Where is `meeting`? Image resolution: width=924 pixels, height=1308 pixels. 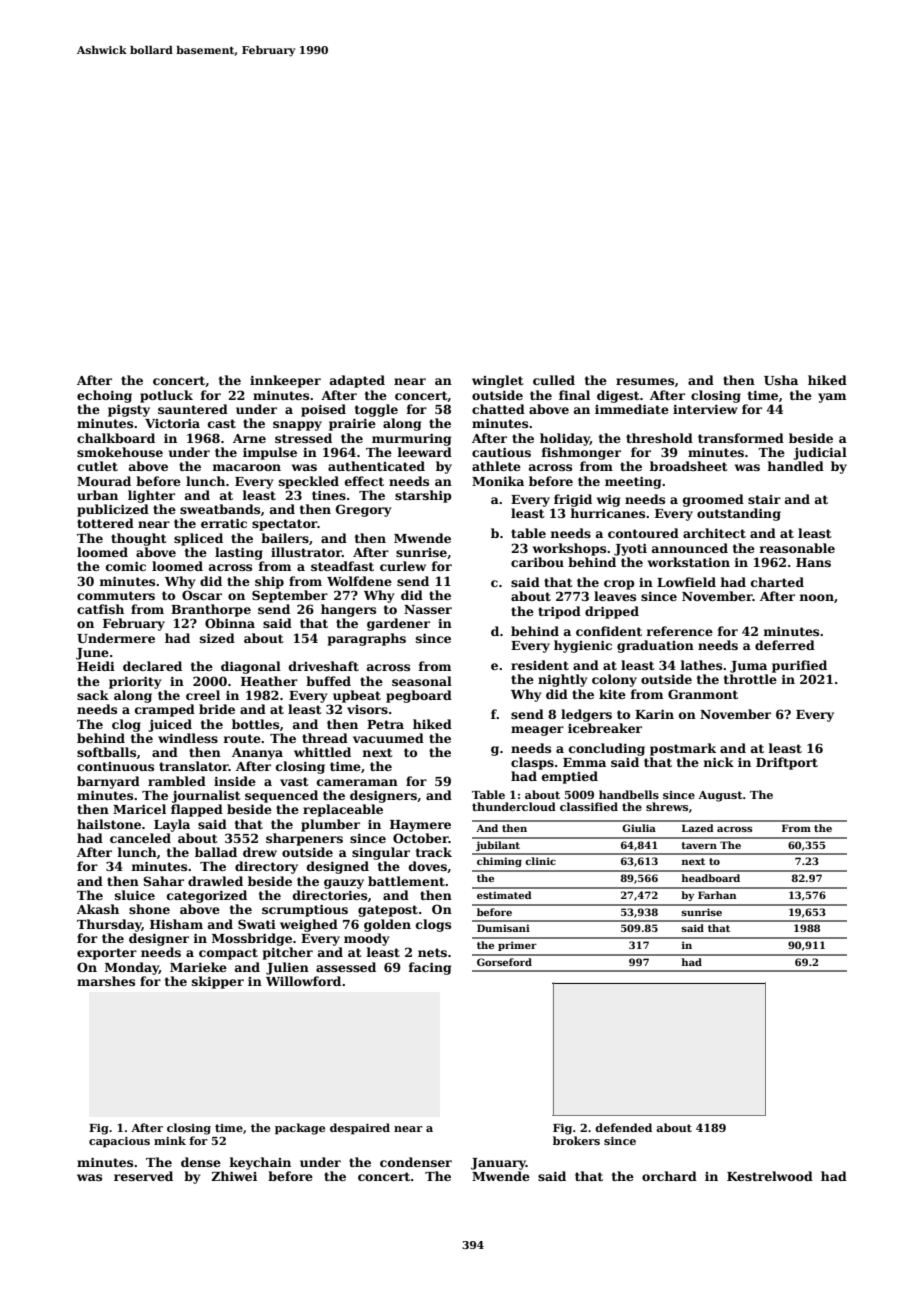 meeting is located at coordinates (633, 482).
